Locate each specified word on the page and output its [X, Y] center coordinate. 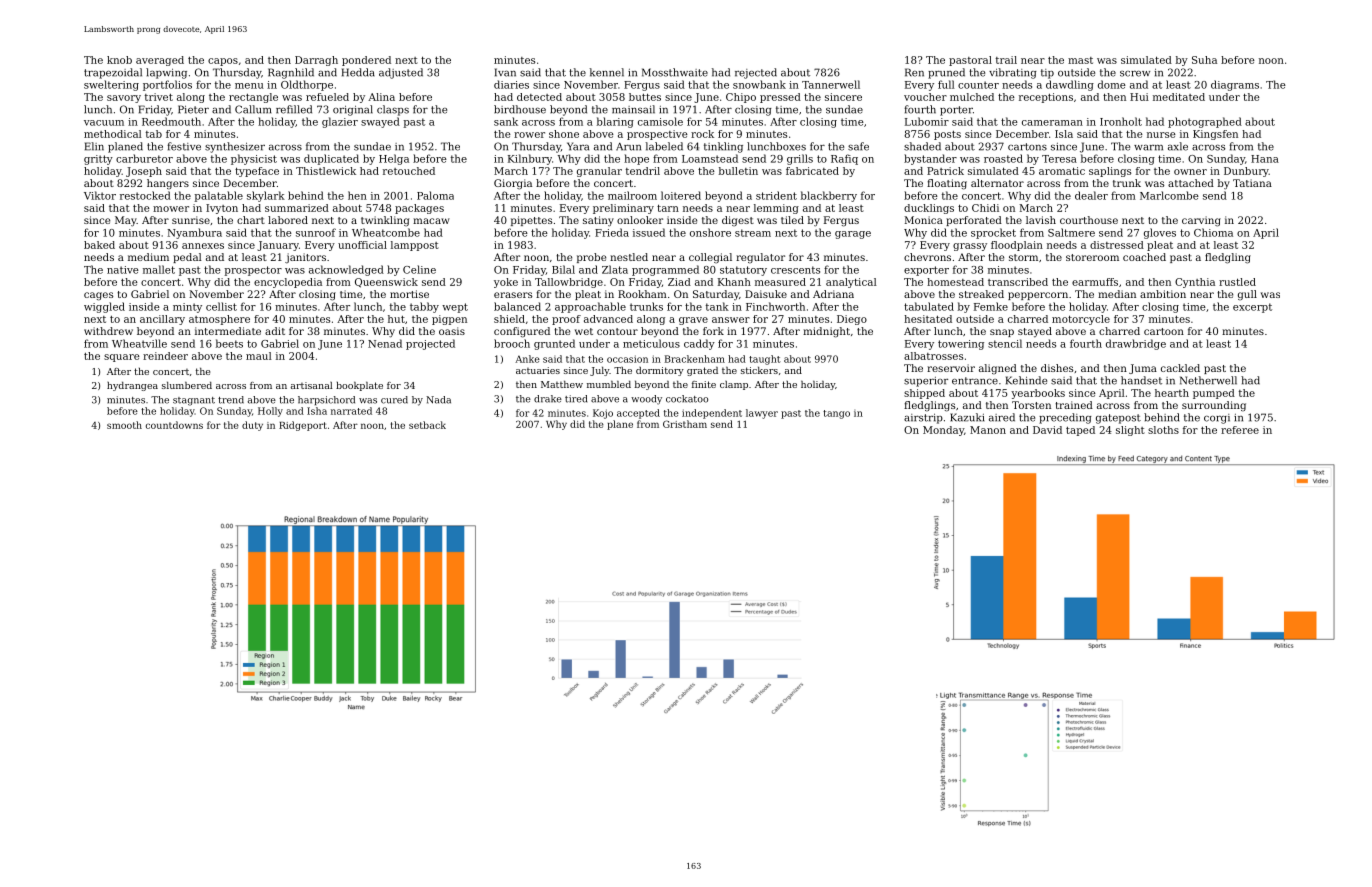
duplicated [331, 159]
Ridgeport [303, 426]
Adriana [833, 294]
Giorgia [513, 184]
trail [1006, 60]
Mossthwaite [675, 72]
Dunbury [1246, 172]
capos [223, 62]
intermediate [228, 331]
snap [1002, 333]
